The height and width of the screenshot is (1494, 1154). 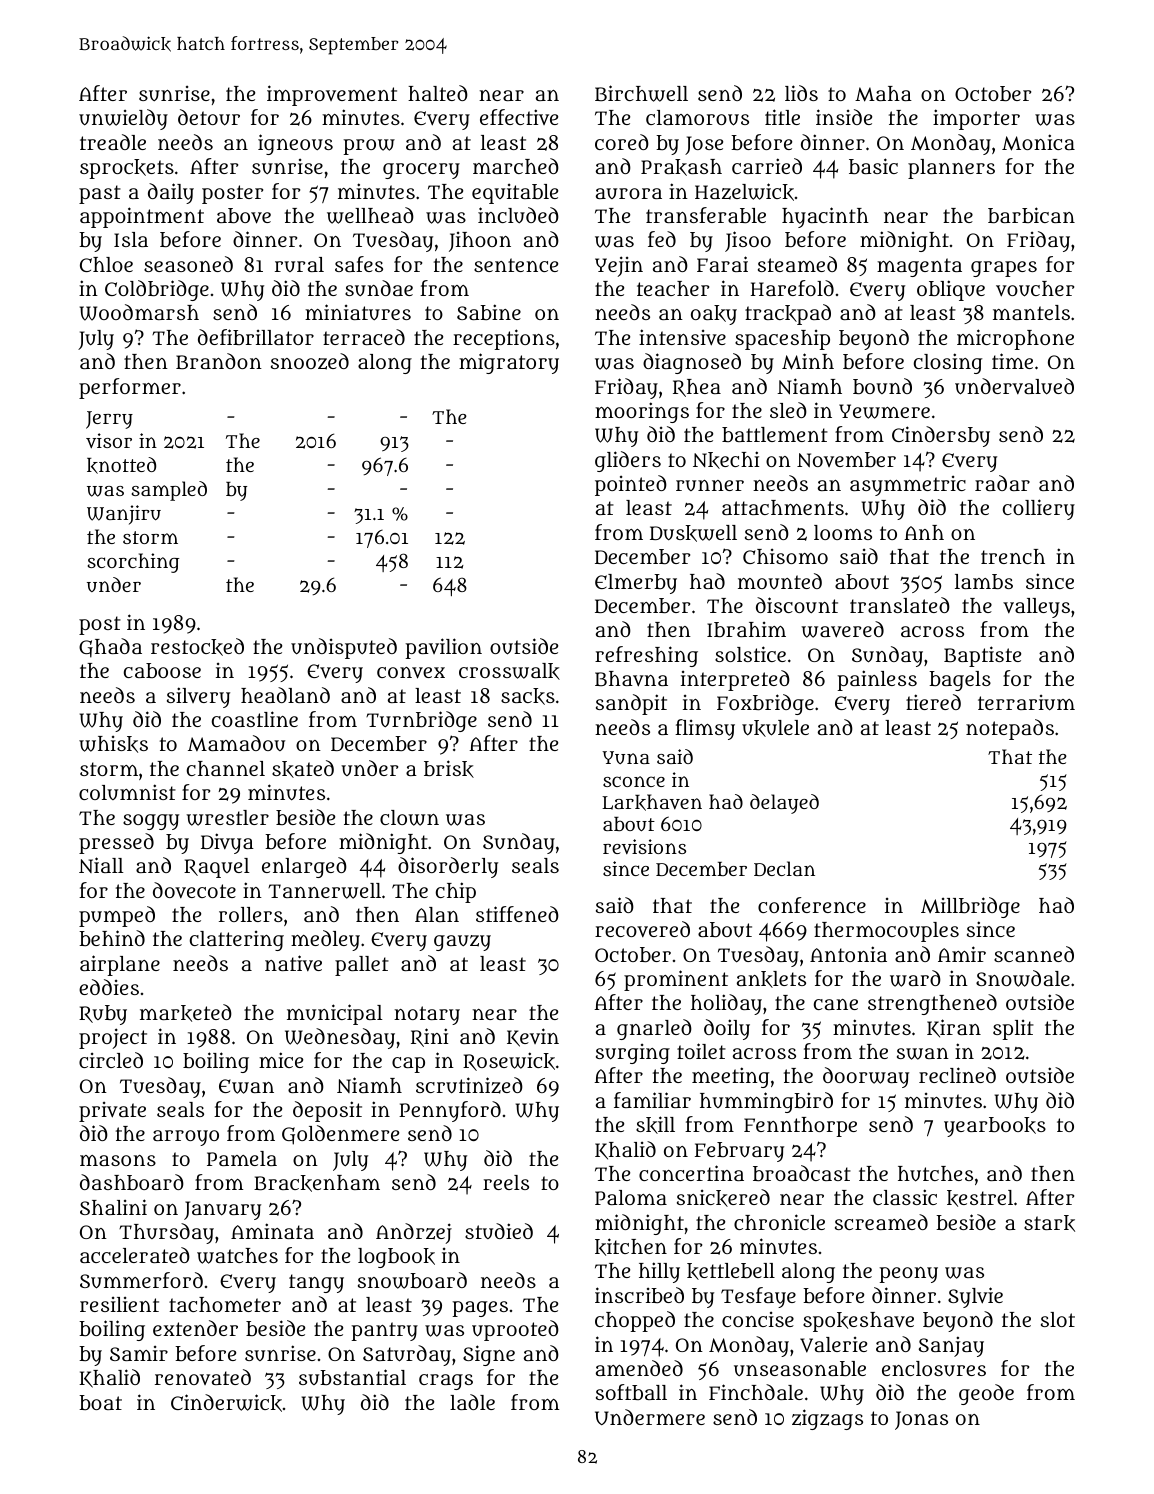 I want to click on notepads, so click(x=1010, y=729).
